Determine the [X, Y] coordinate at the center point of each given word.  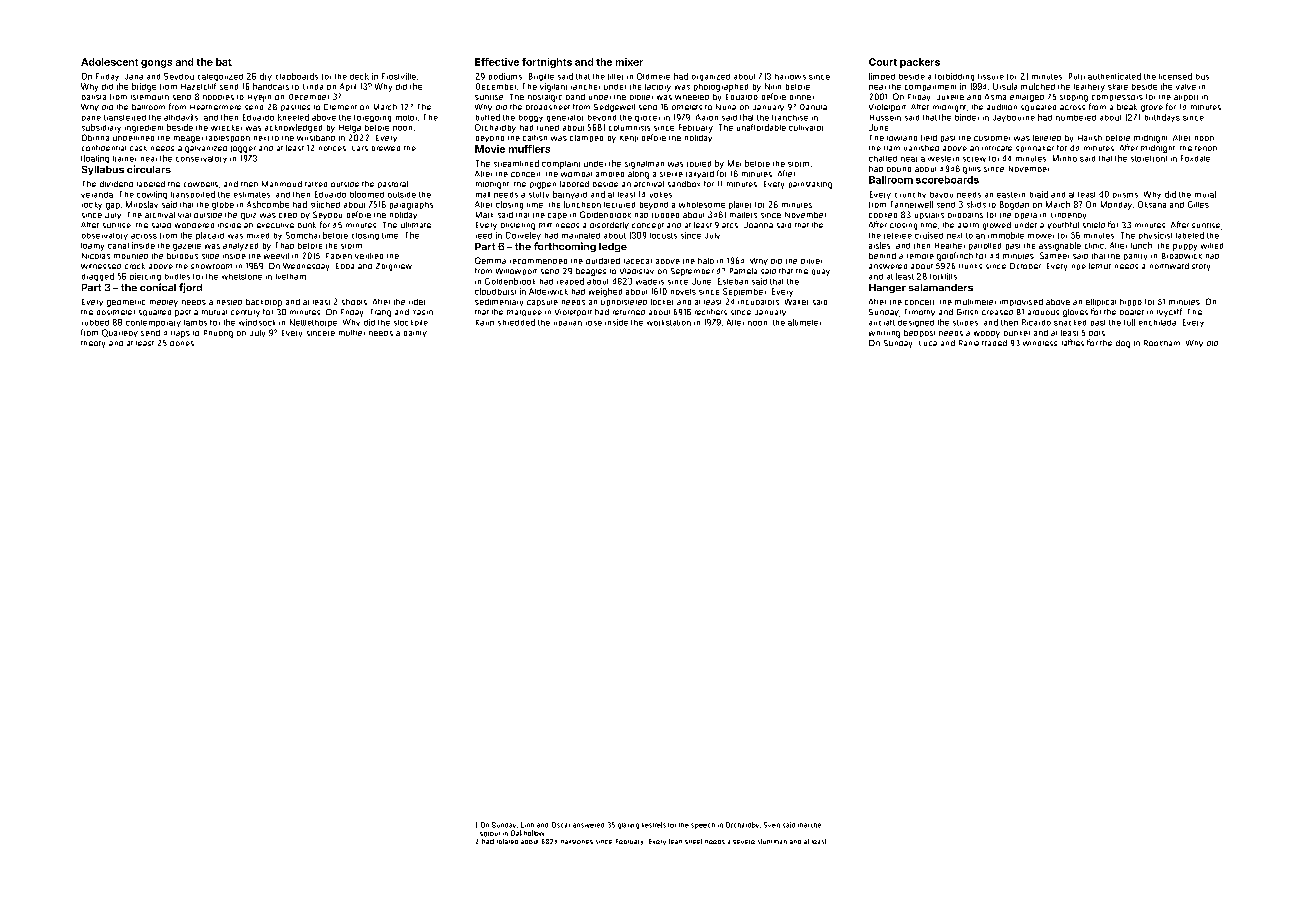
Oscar [561, 825]
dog [1123, 344]
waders [650, 282]
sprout [490, 834]
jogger [243, 149]
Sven [772, 825]
